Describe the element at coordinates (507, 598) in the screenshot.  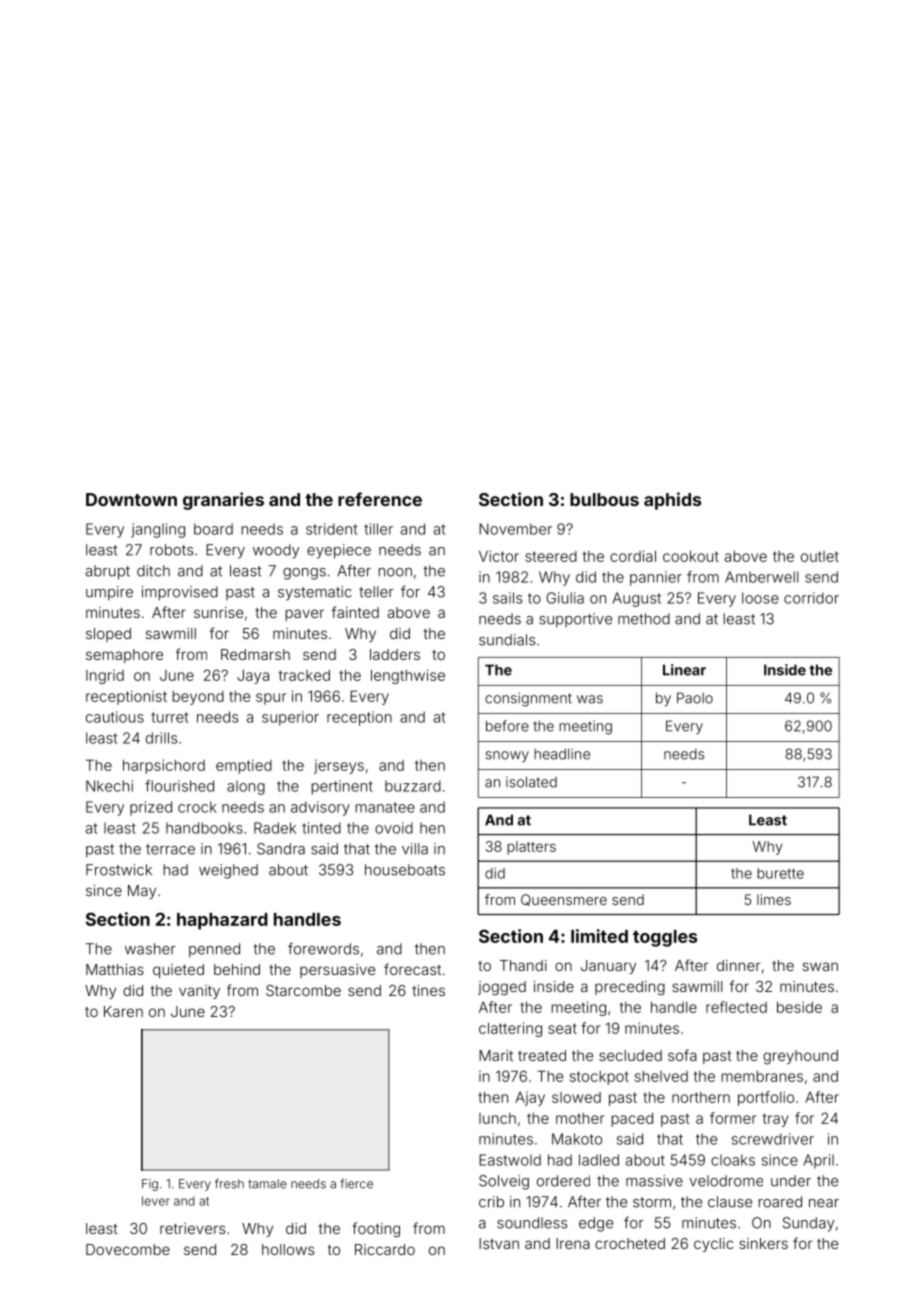
I see `sails` at that location.
